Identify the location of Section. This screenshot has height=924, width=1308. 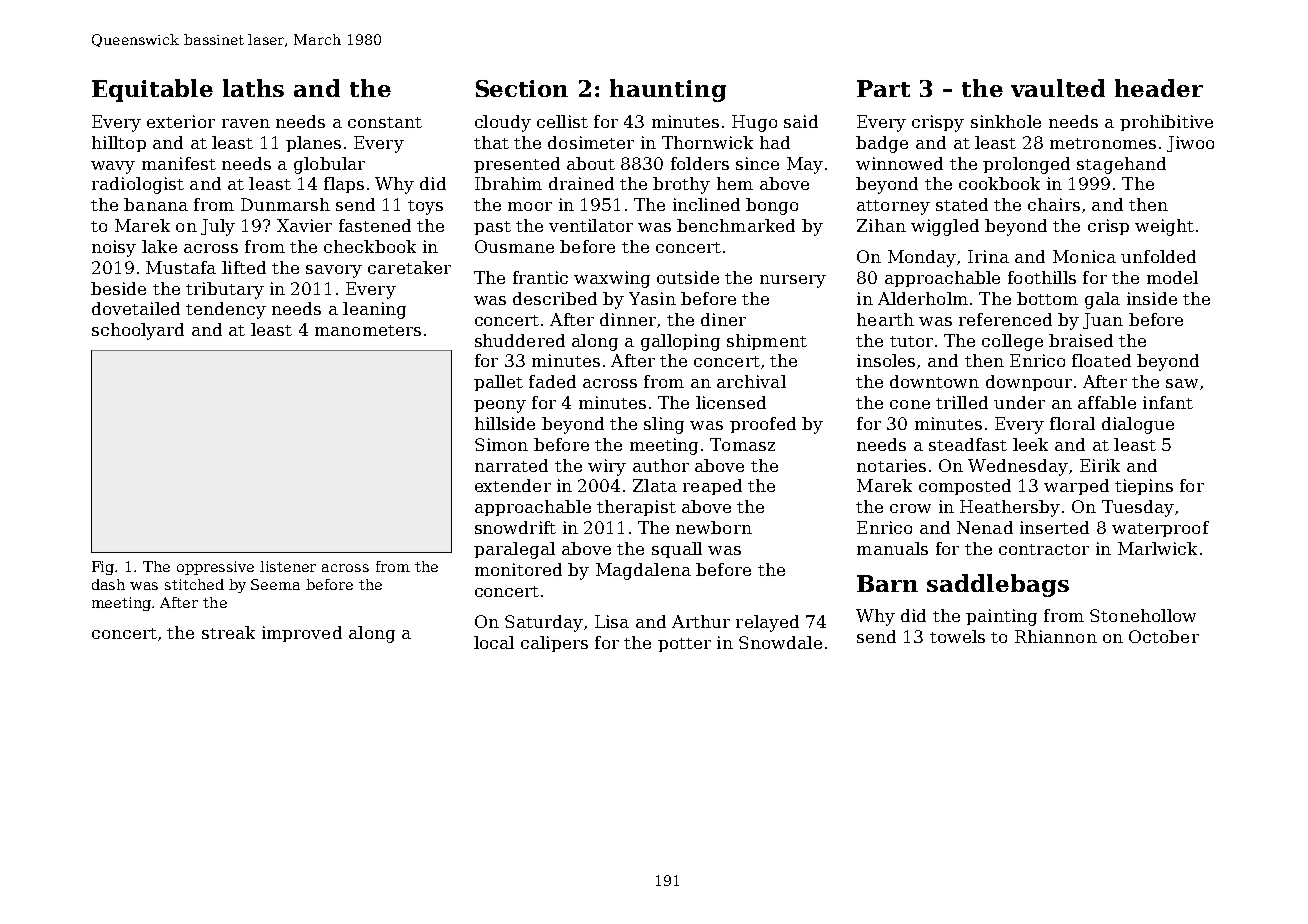
(522, 88).
